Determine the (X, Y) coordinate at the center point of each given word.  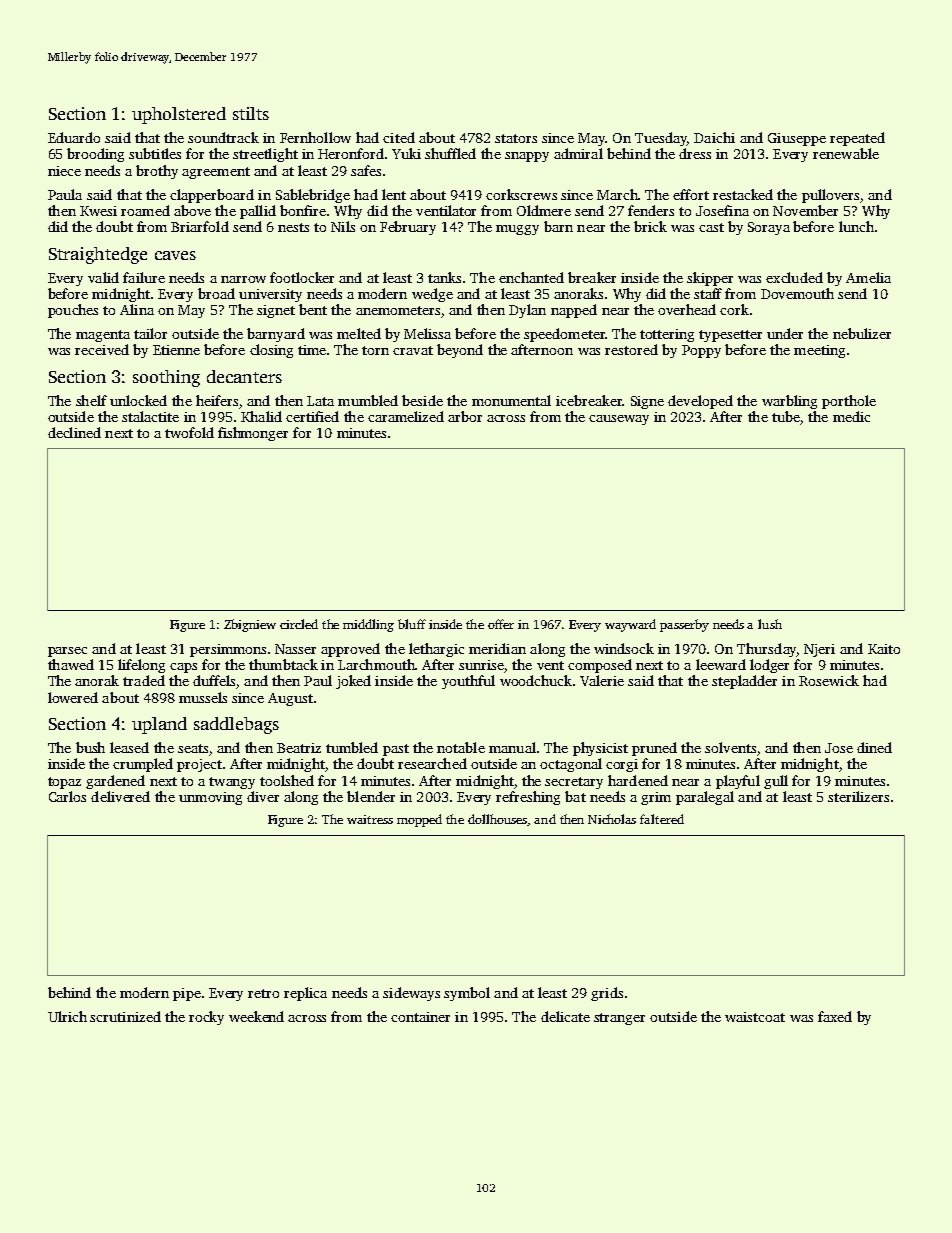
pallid (258, 212)
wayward (630, 625)
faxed (835, 1016)
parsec (67, 652)
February (408, 228)
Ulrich (67, 1016)
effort (691, 194)
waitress (370, 819)
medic (851, 416)
